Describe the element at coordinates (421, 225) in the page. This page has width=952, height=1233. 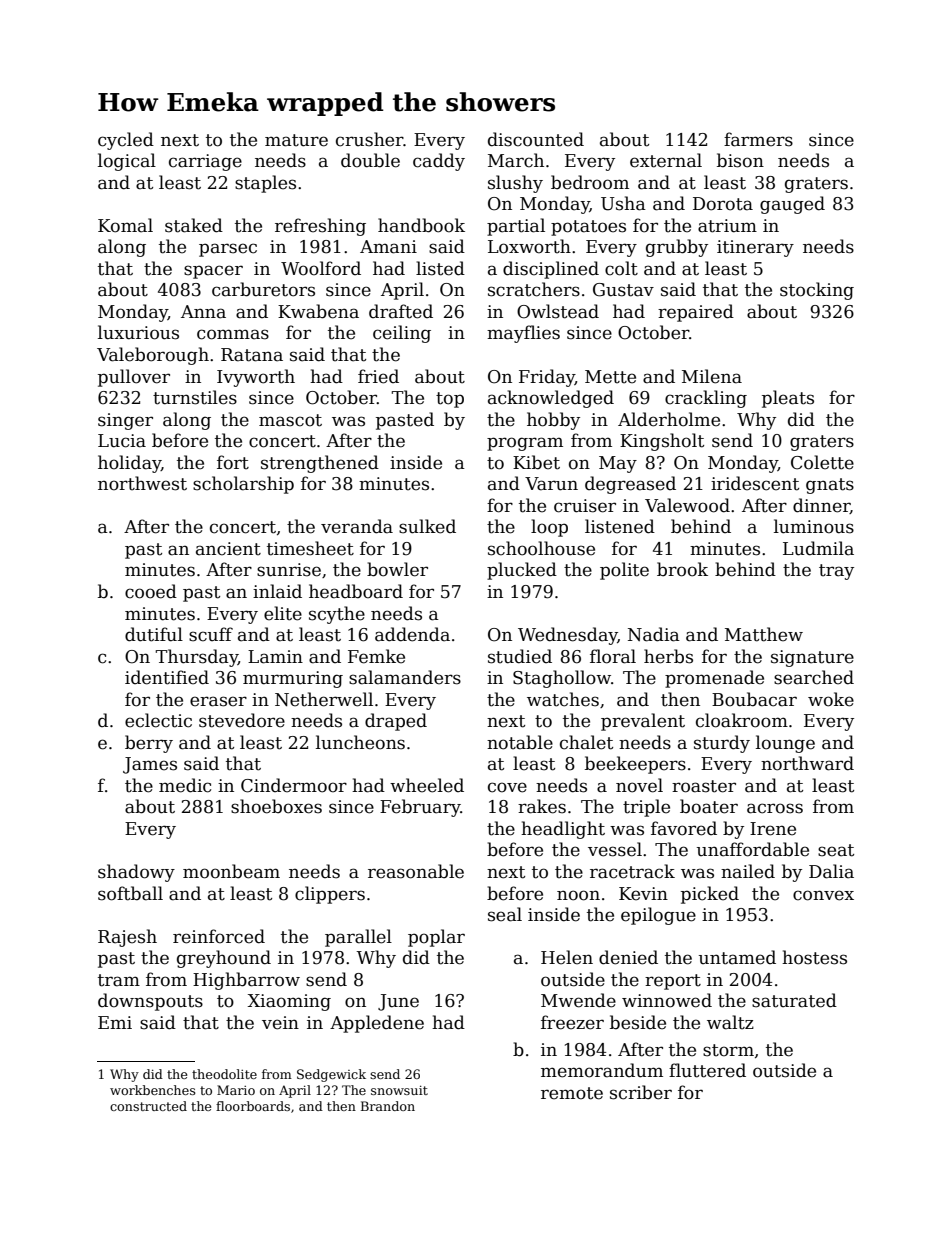
I see `handbook` at that location.
